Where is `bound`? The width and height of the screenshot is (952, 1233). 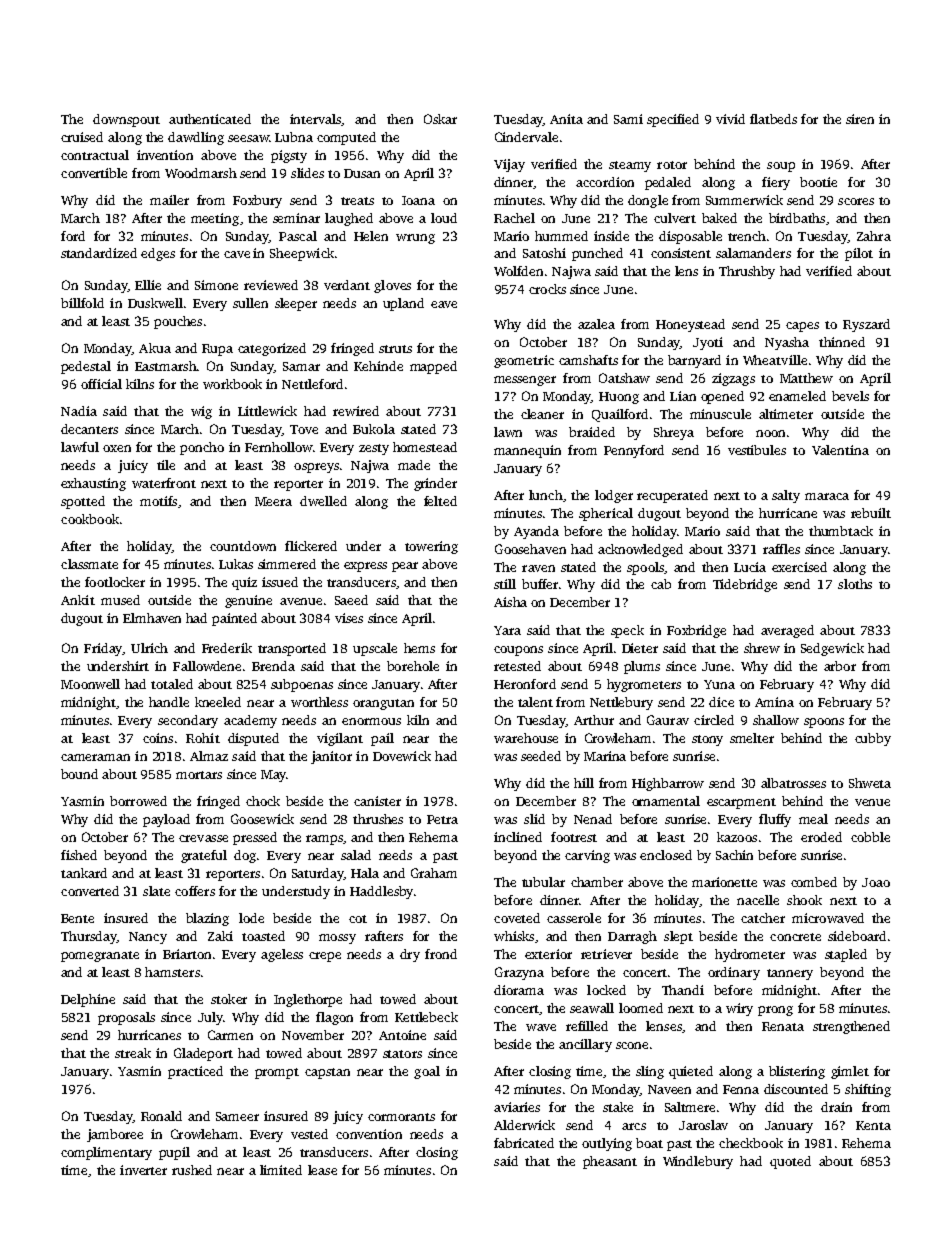
bound is located at coordinates (79, 774).
